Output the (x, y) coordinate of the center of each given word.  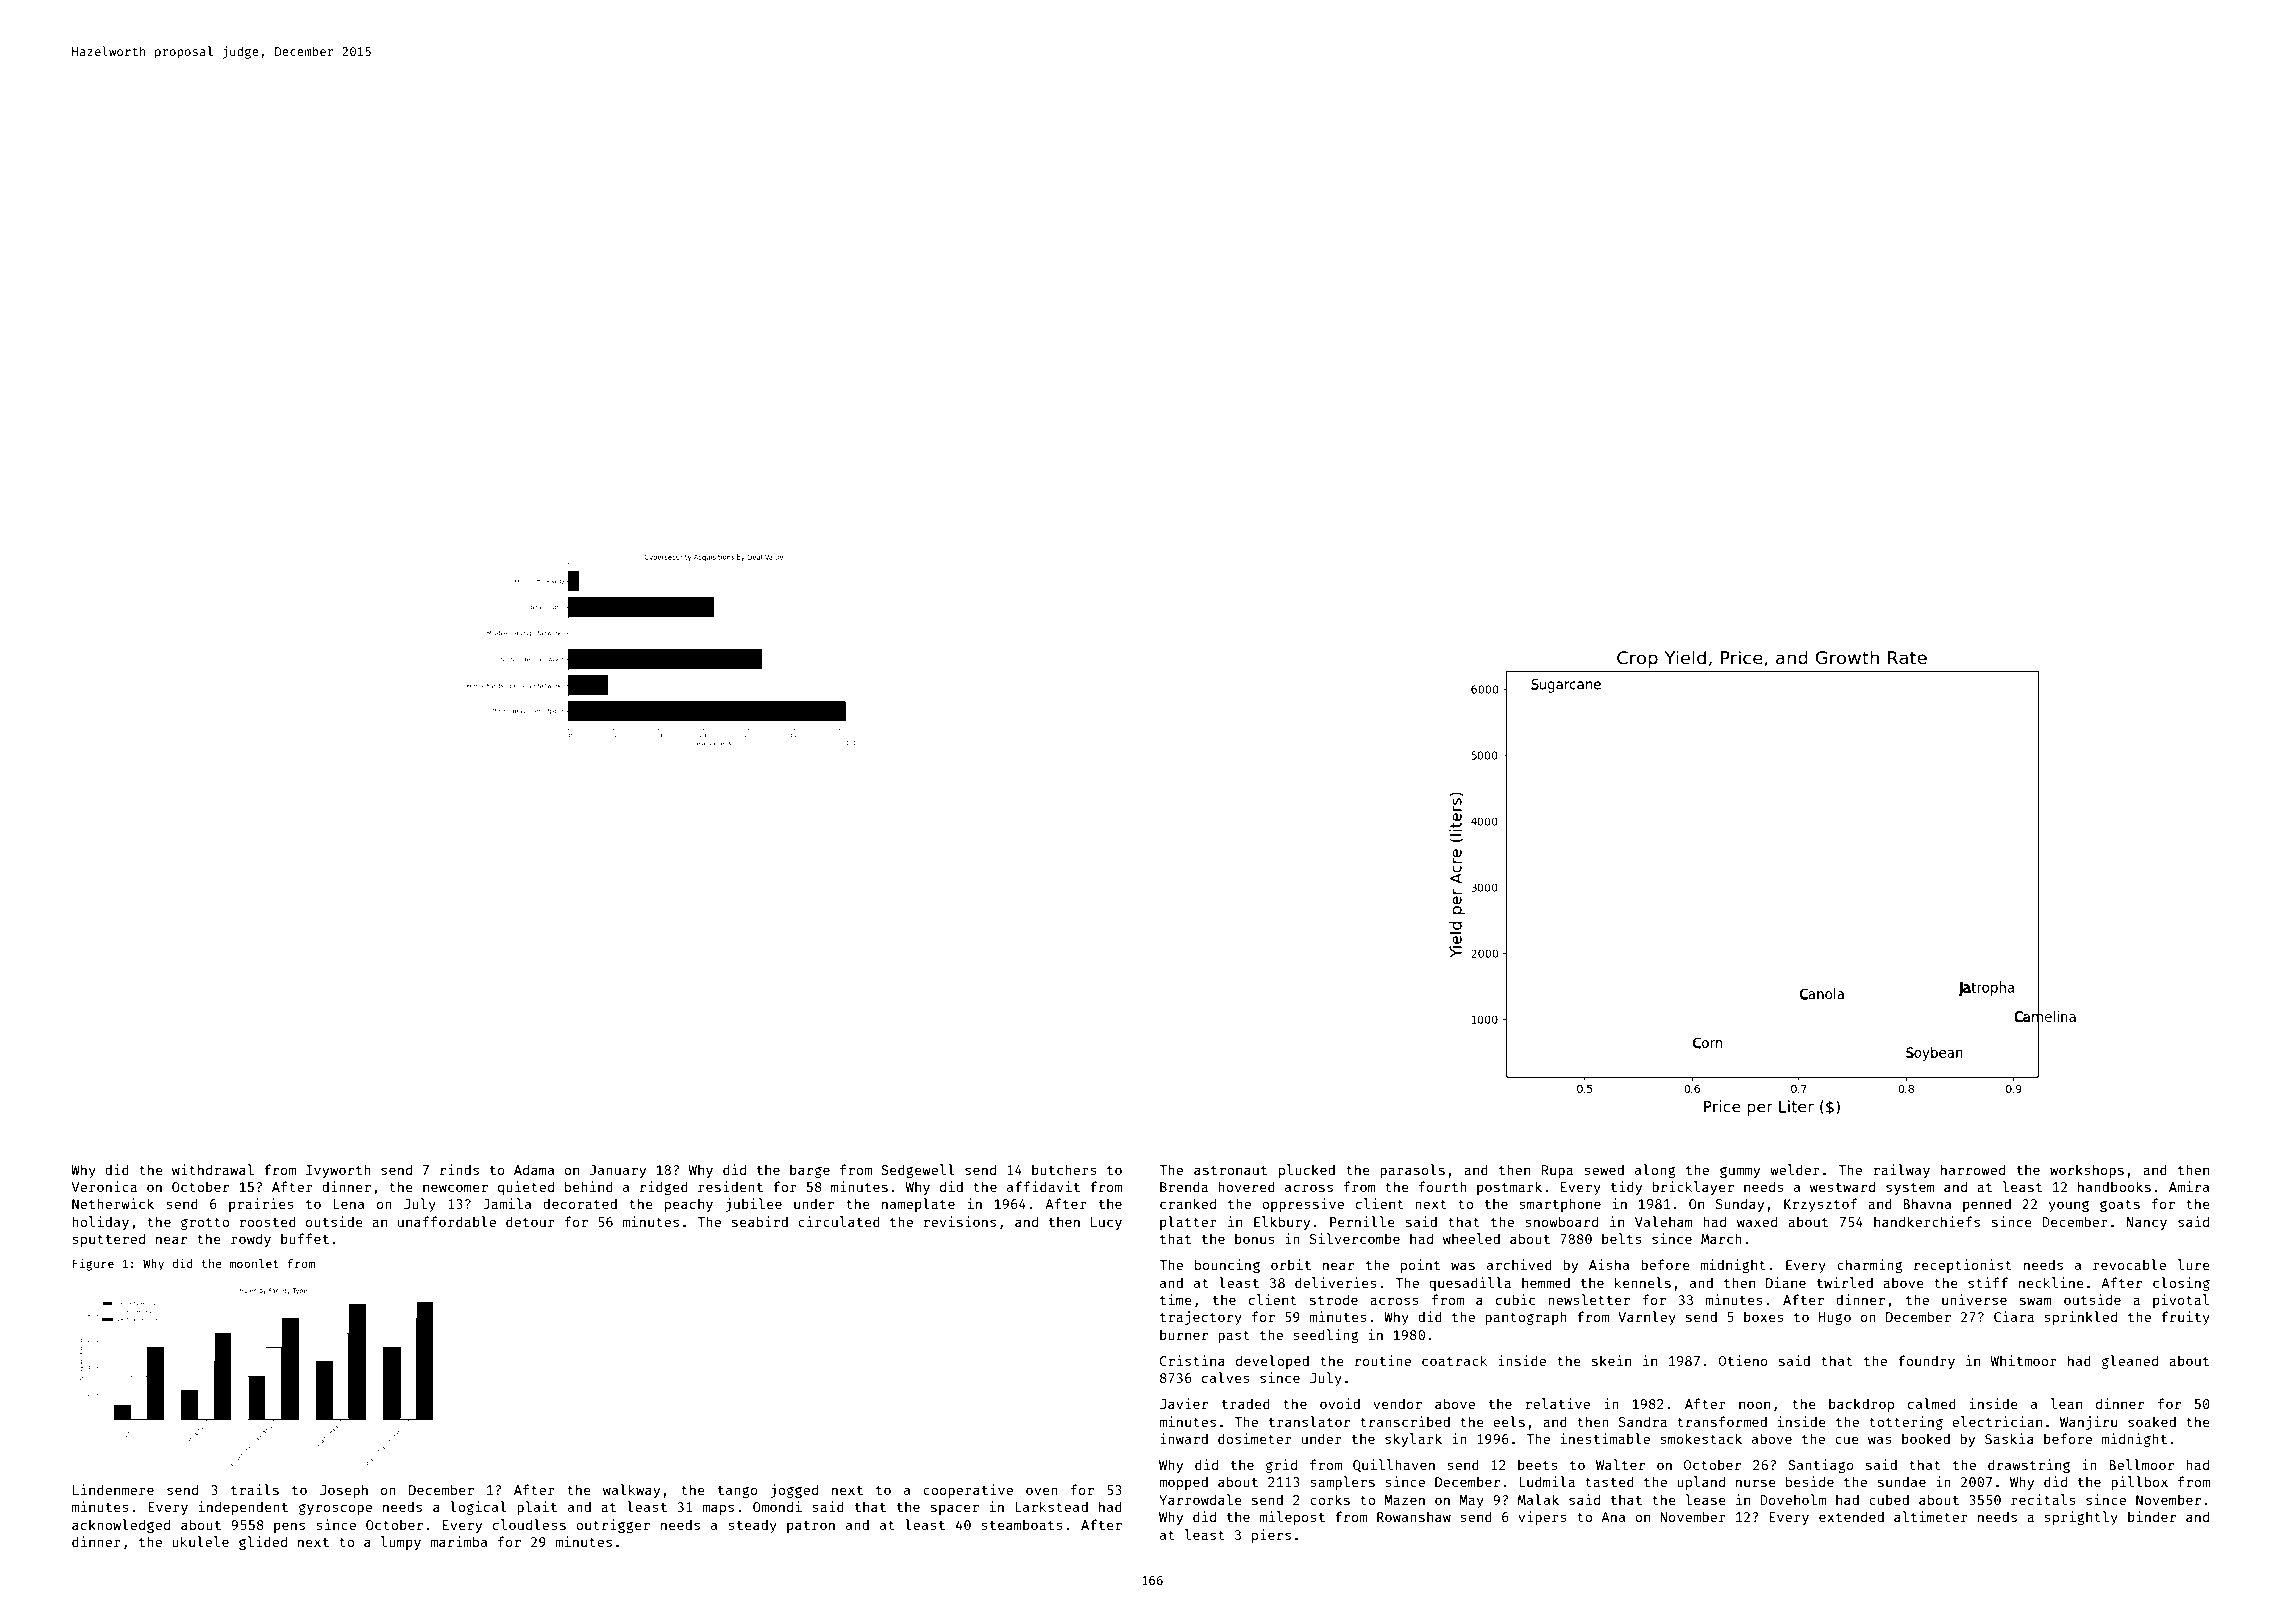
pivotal (2181, 1301)
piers (1271, 1536)
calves (1226, 1377)
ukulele (200, 1541)
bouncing (1227, 1266)
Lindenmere (113, 1489)
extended (1851, 1516)
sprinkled (2080, 1318)
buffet (305, 1238)
